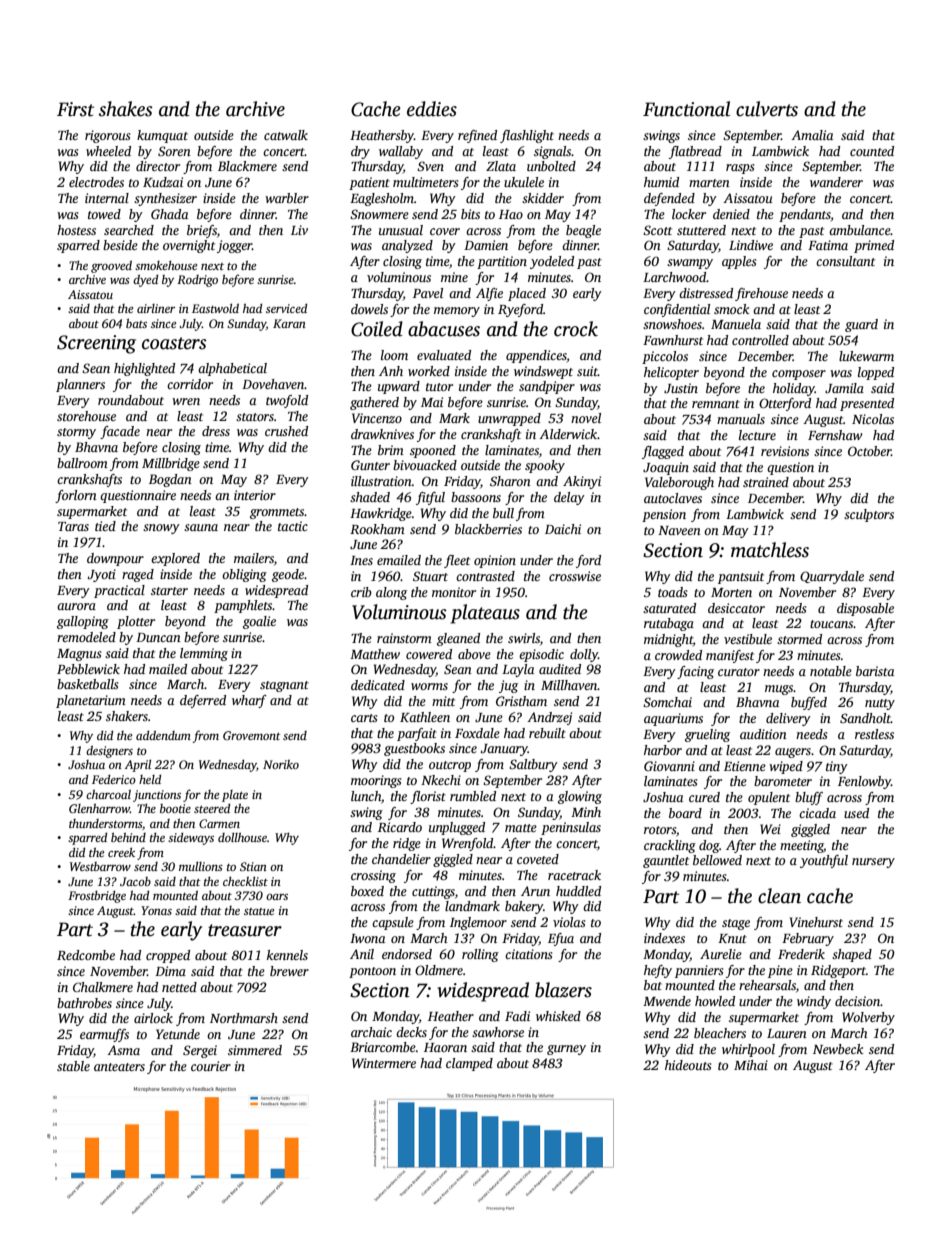  Describe the element at coordinates (536, 356) in the document. I see `appendices` at that location.
